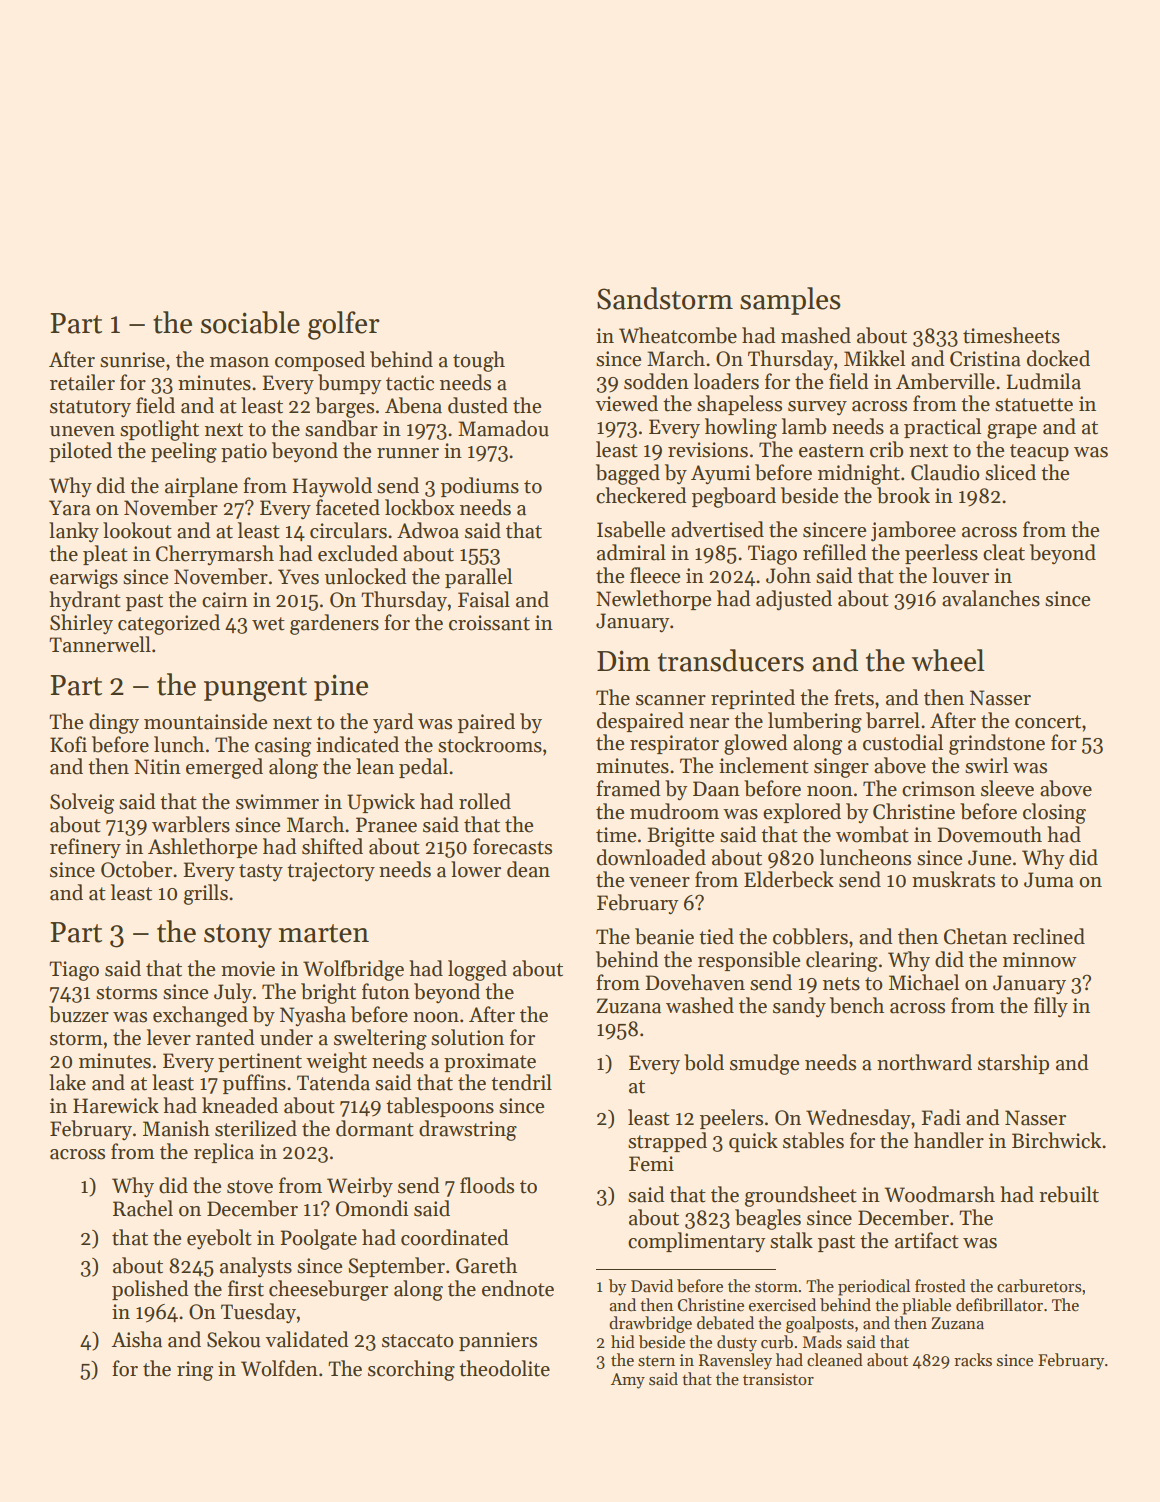 The width and height of the screenshot is (1160, 1502). I want to click on lookout, so click(137, 530).
